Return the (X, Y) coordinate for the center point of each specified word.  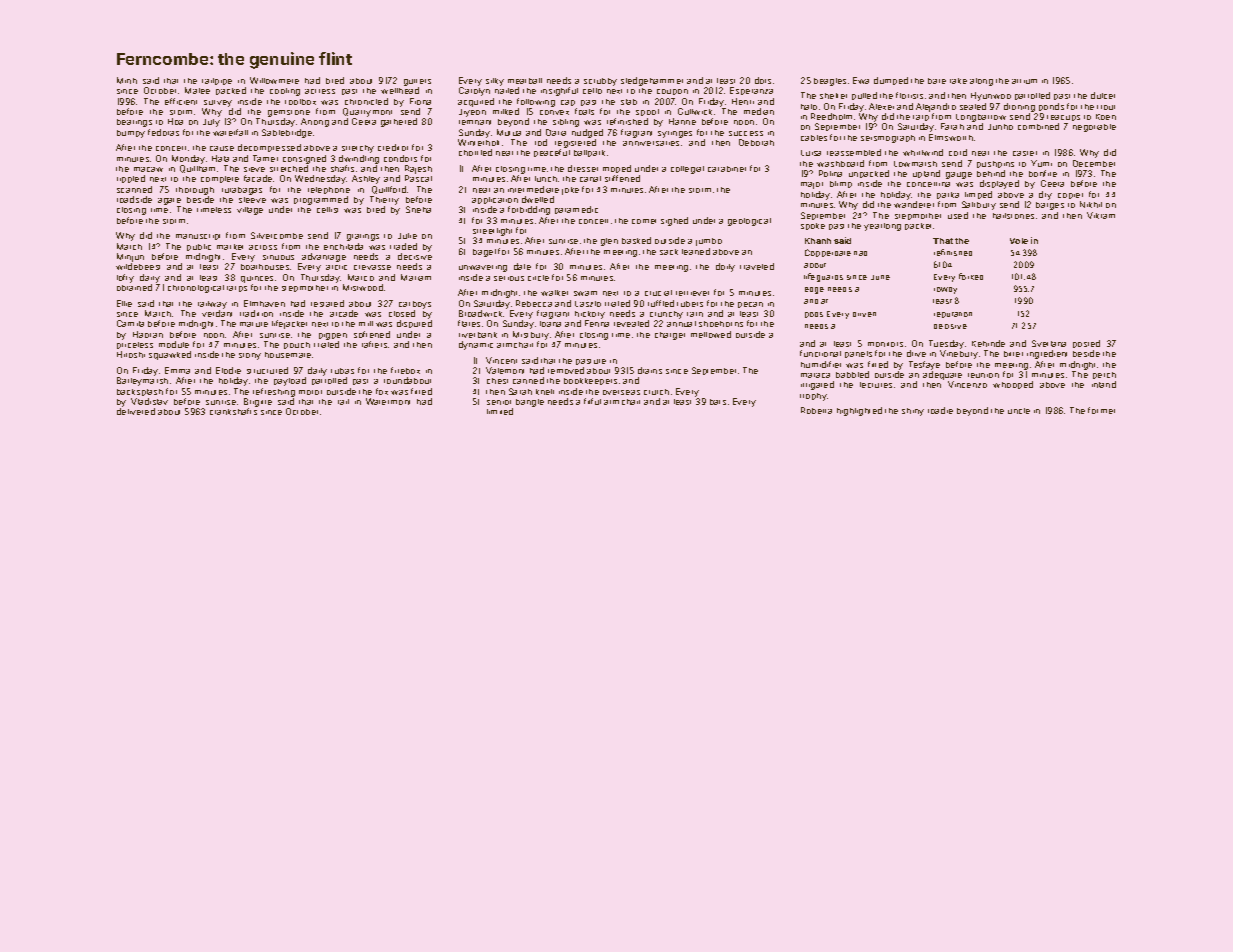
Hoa (175, 121)
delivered (136, 411)
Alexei (881, 106)
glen (609, 242)
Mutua (509, 132)
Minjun (130, 257)
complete (220, 179)
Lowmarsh (915, 164)
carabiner (727, 169)
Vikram (1101, 215)
